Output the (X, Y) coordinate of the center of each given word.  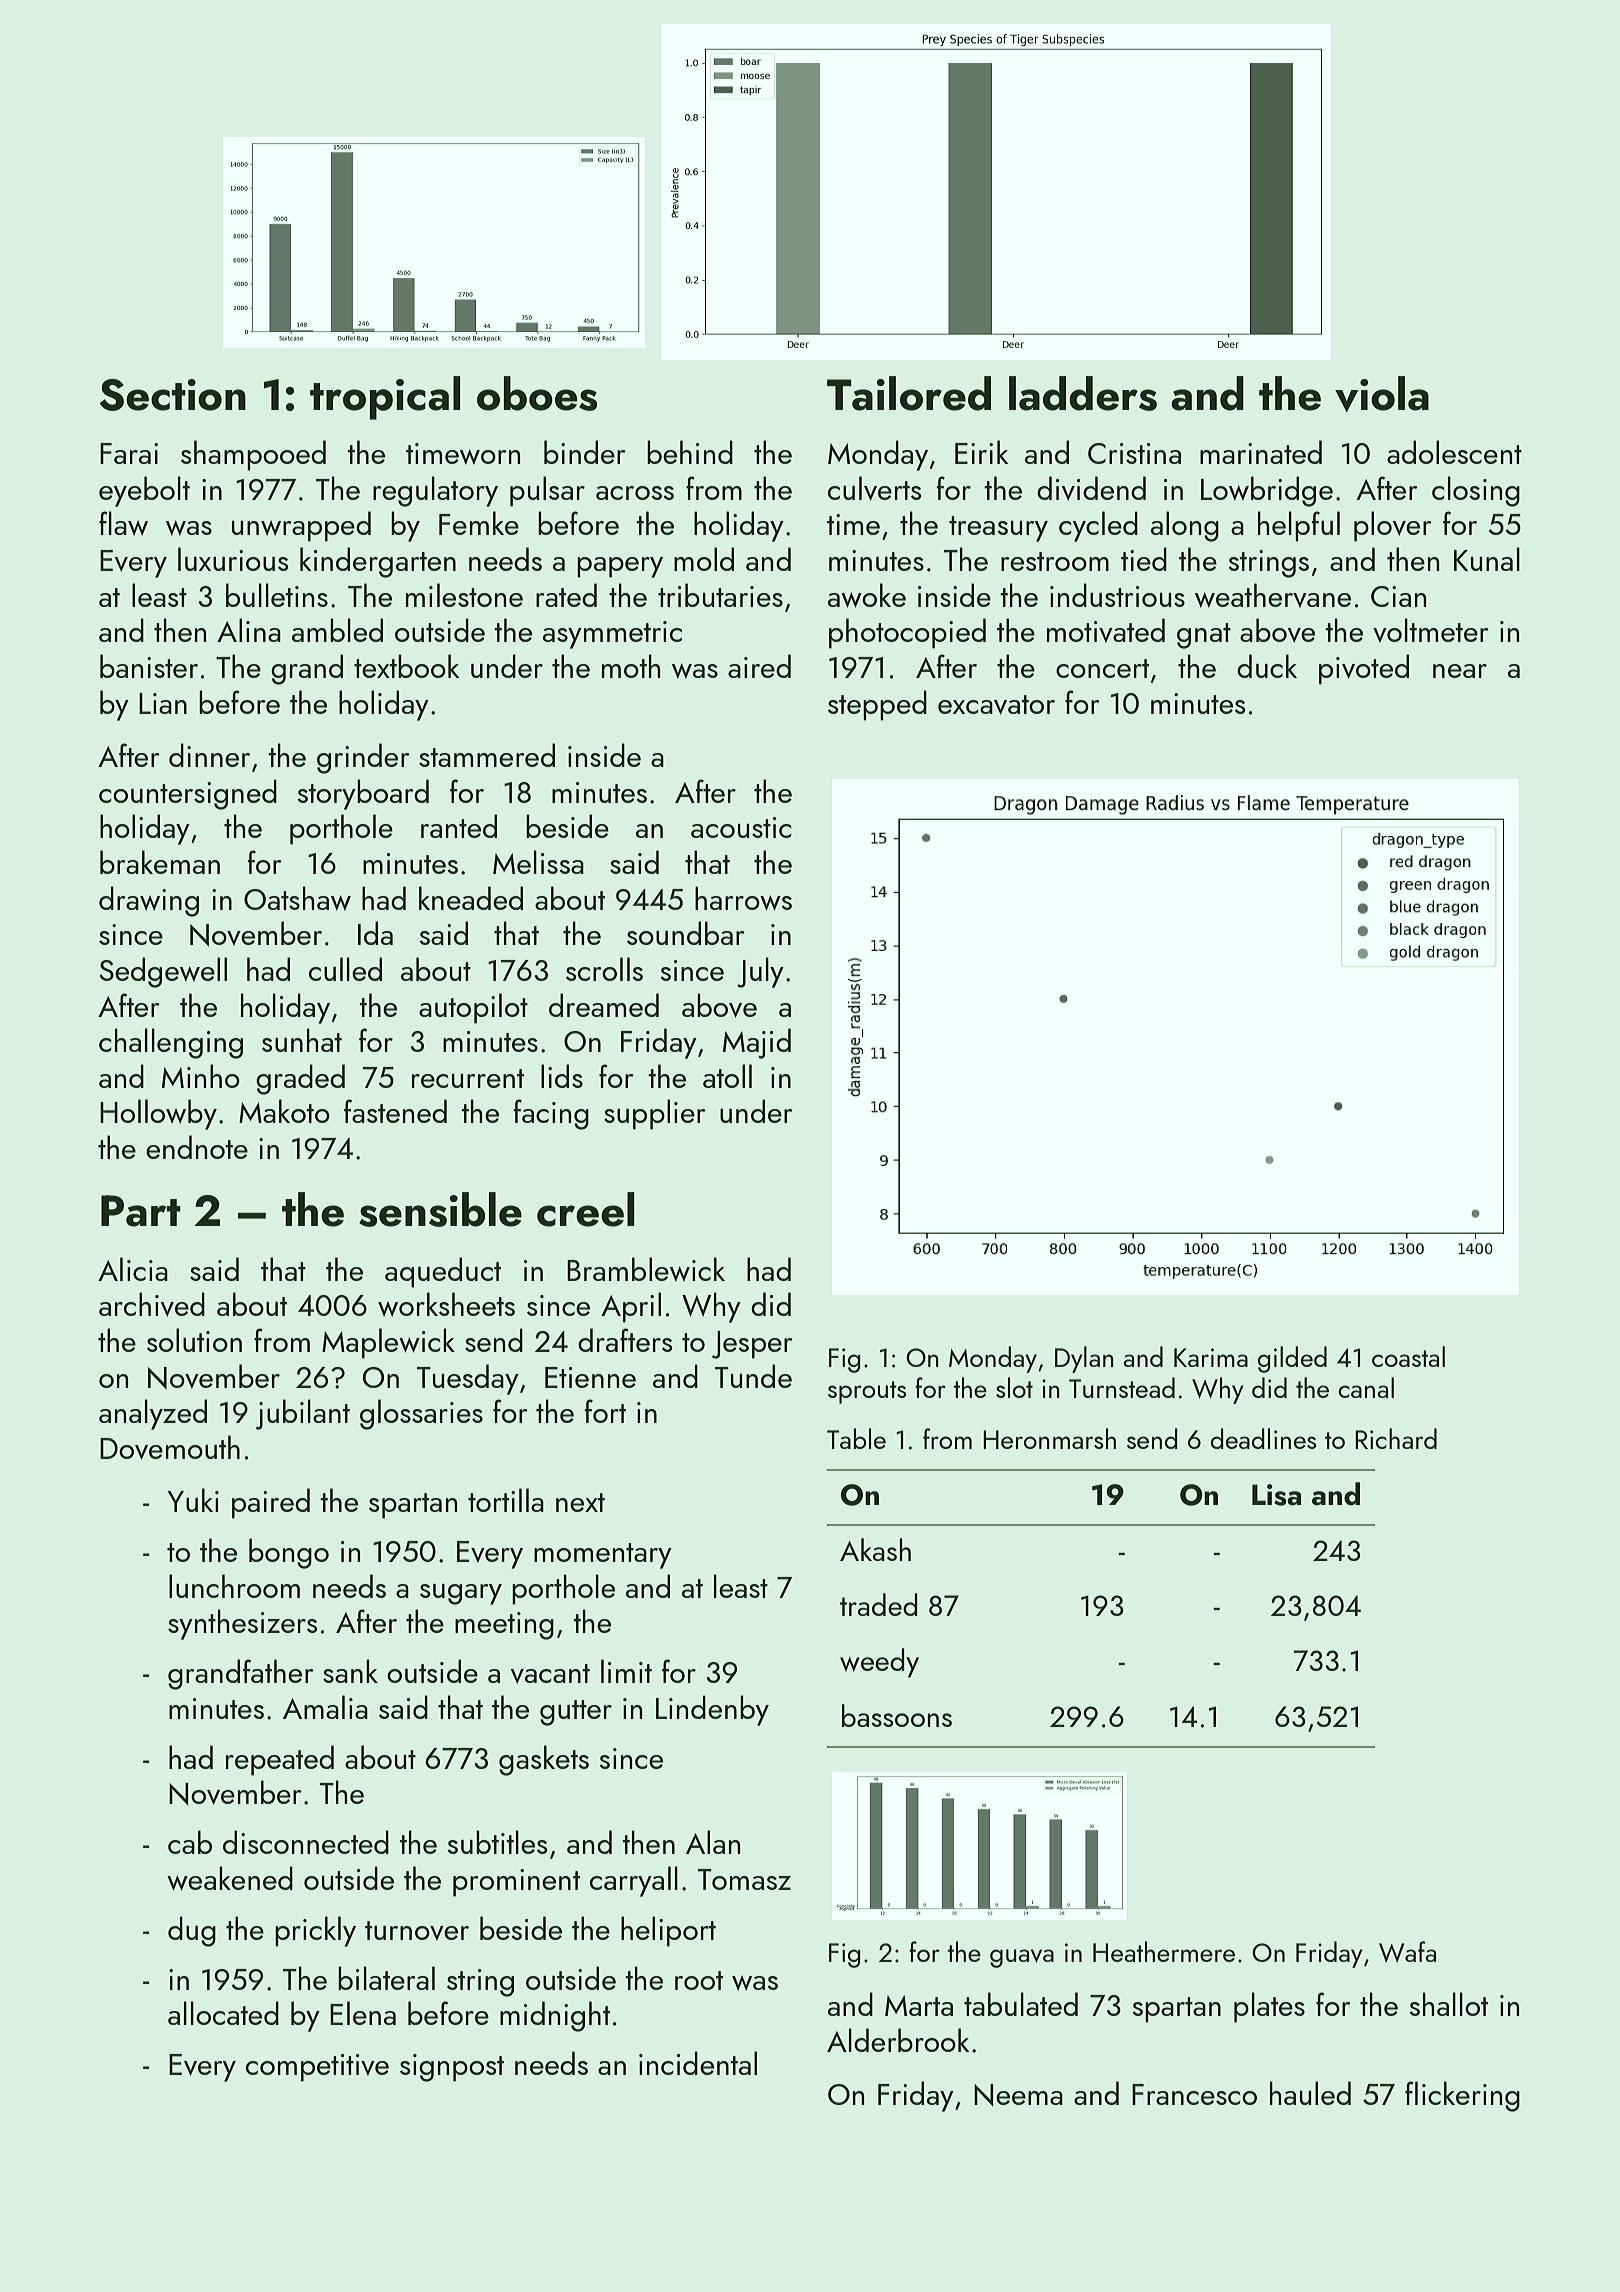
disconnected (306, 1842)
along (1185, 526)
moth (631, 666)
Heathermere (1164, 1951)
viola (1382, 394)
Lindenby (712, 1710)
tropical (385, 398)
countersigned (188, 794)
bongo (289, 1553)
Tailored (909, 393)
